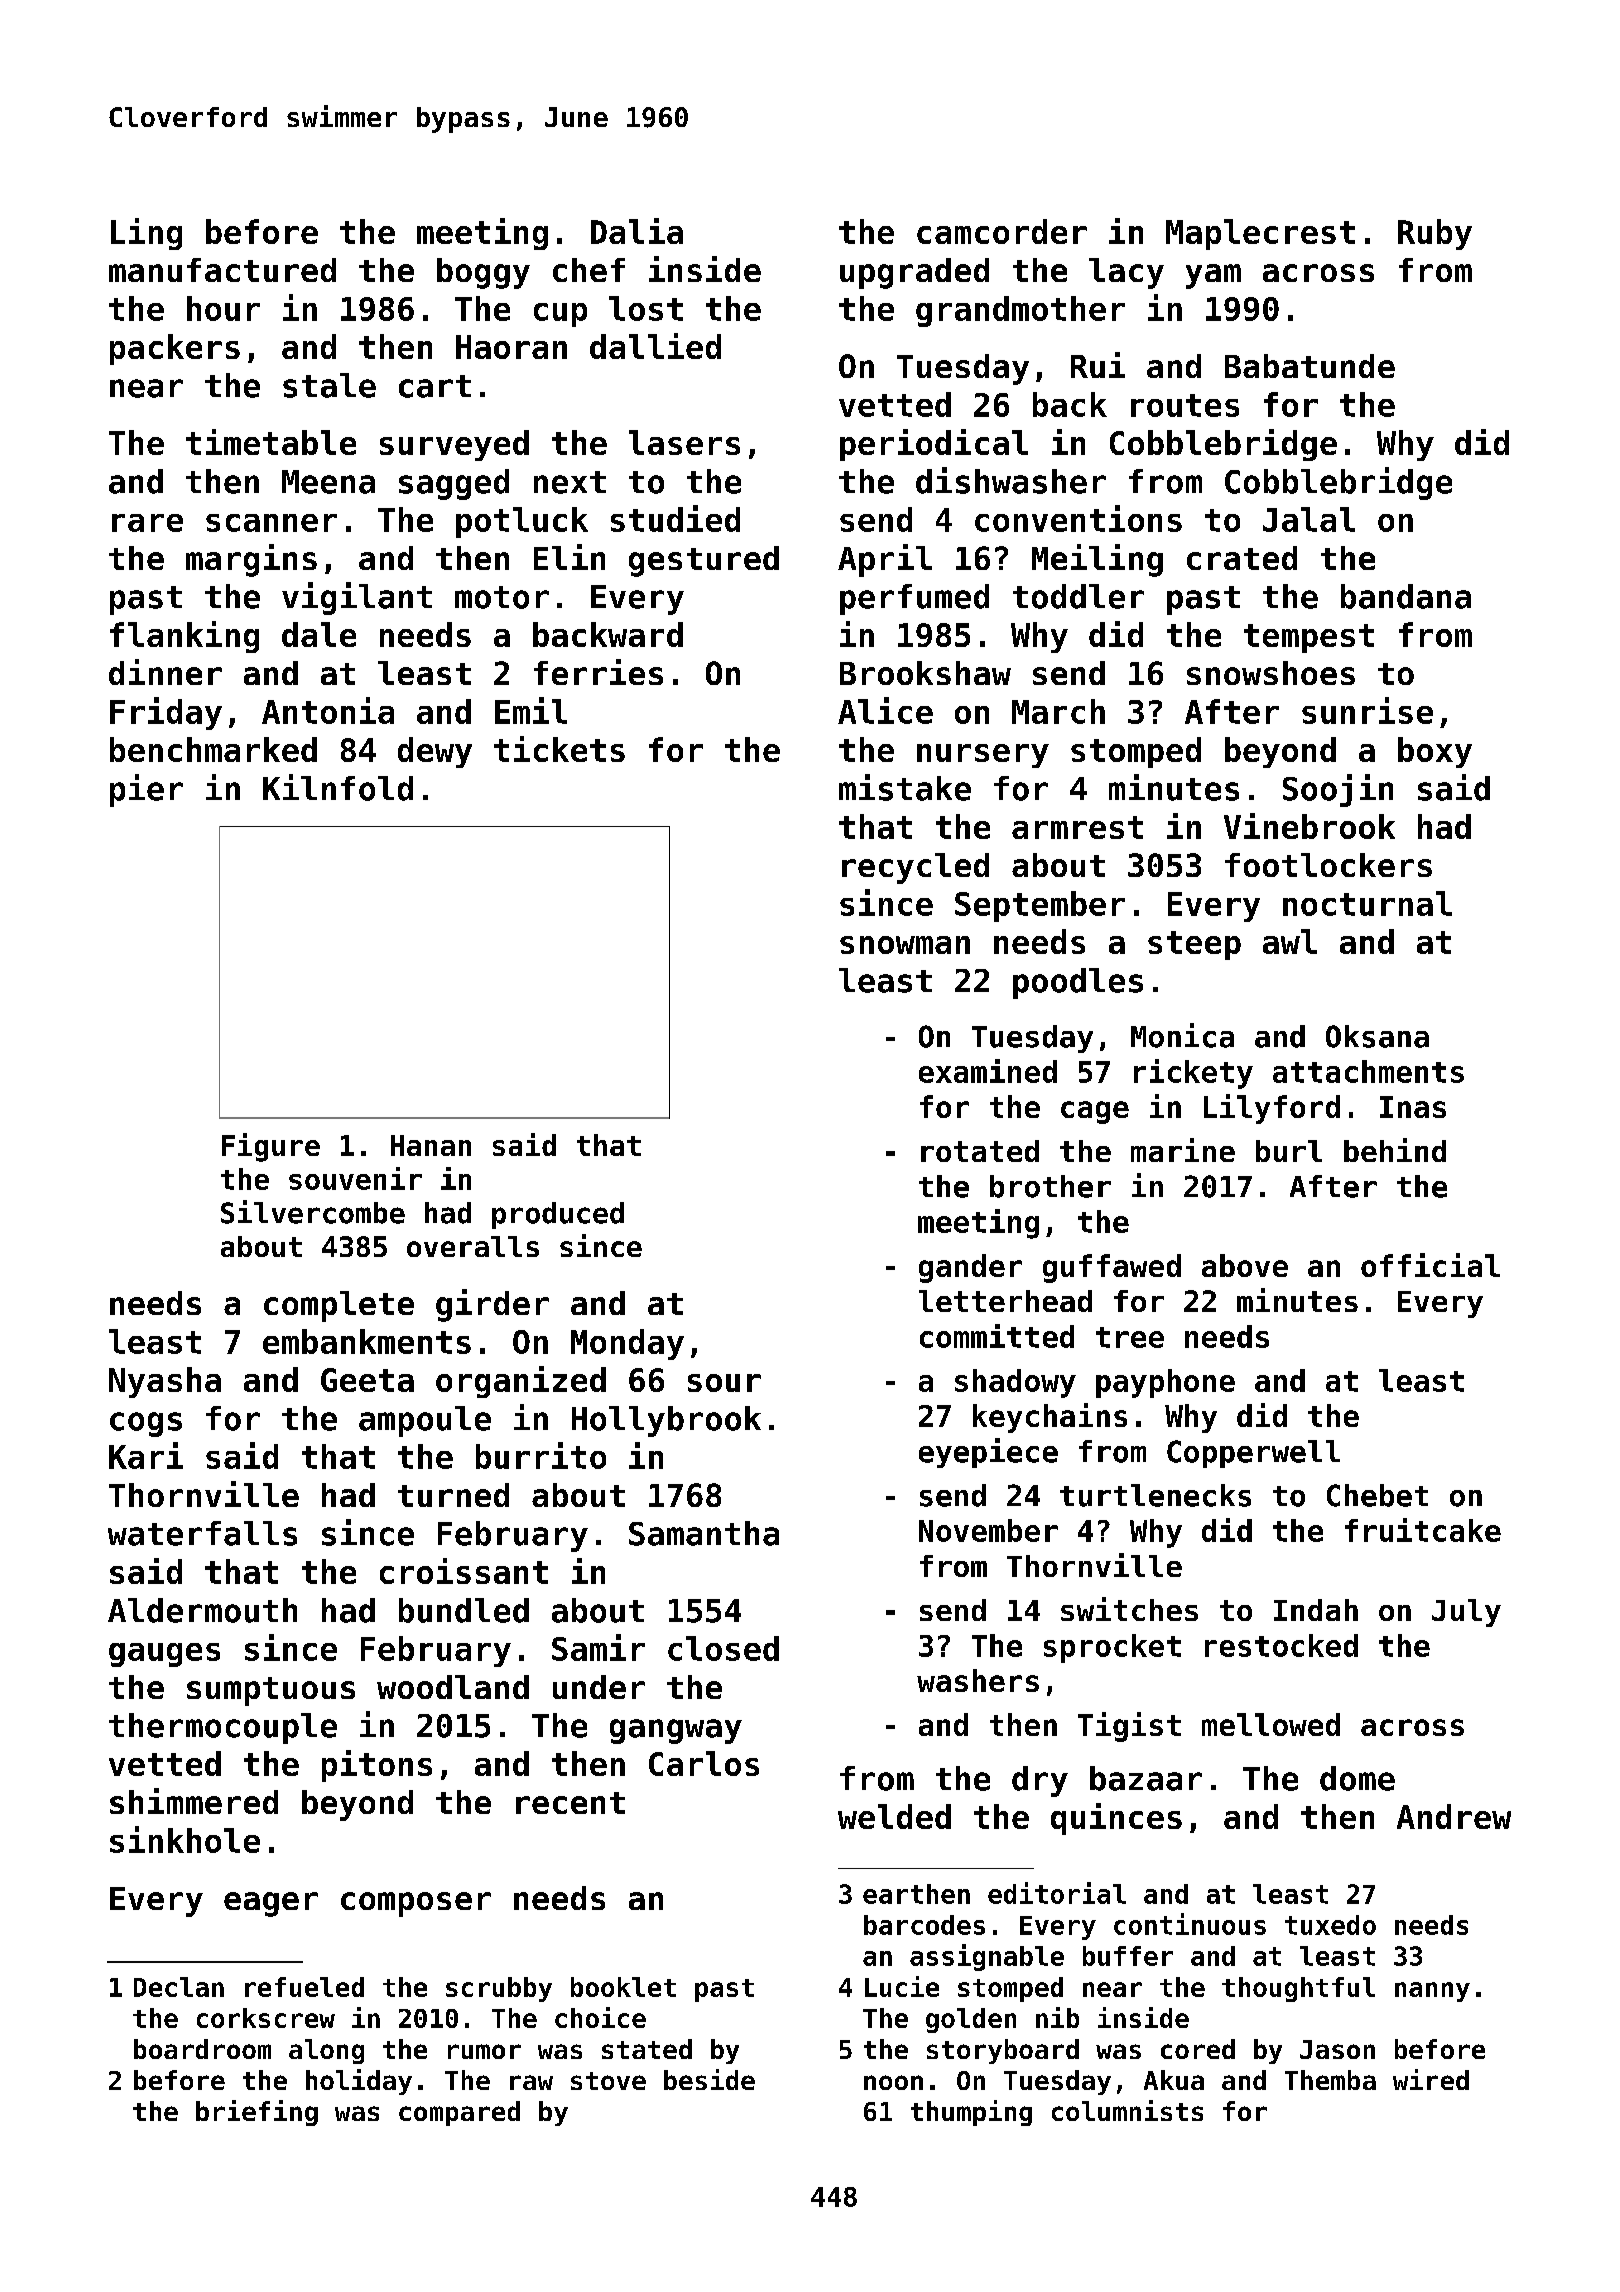  Describe the element at coordinates (915, 868) in the screenshot. I see `recycled` at that location.
